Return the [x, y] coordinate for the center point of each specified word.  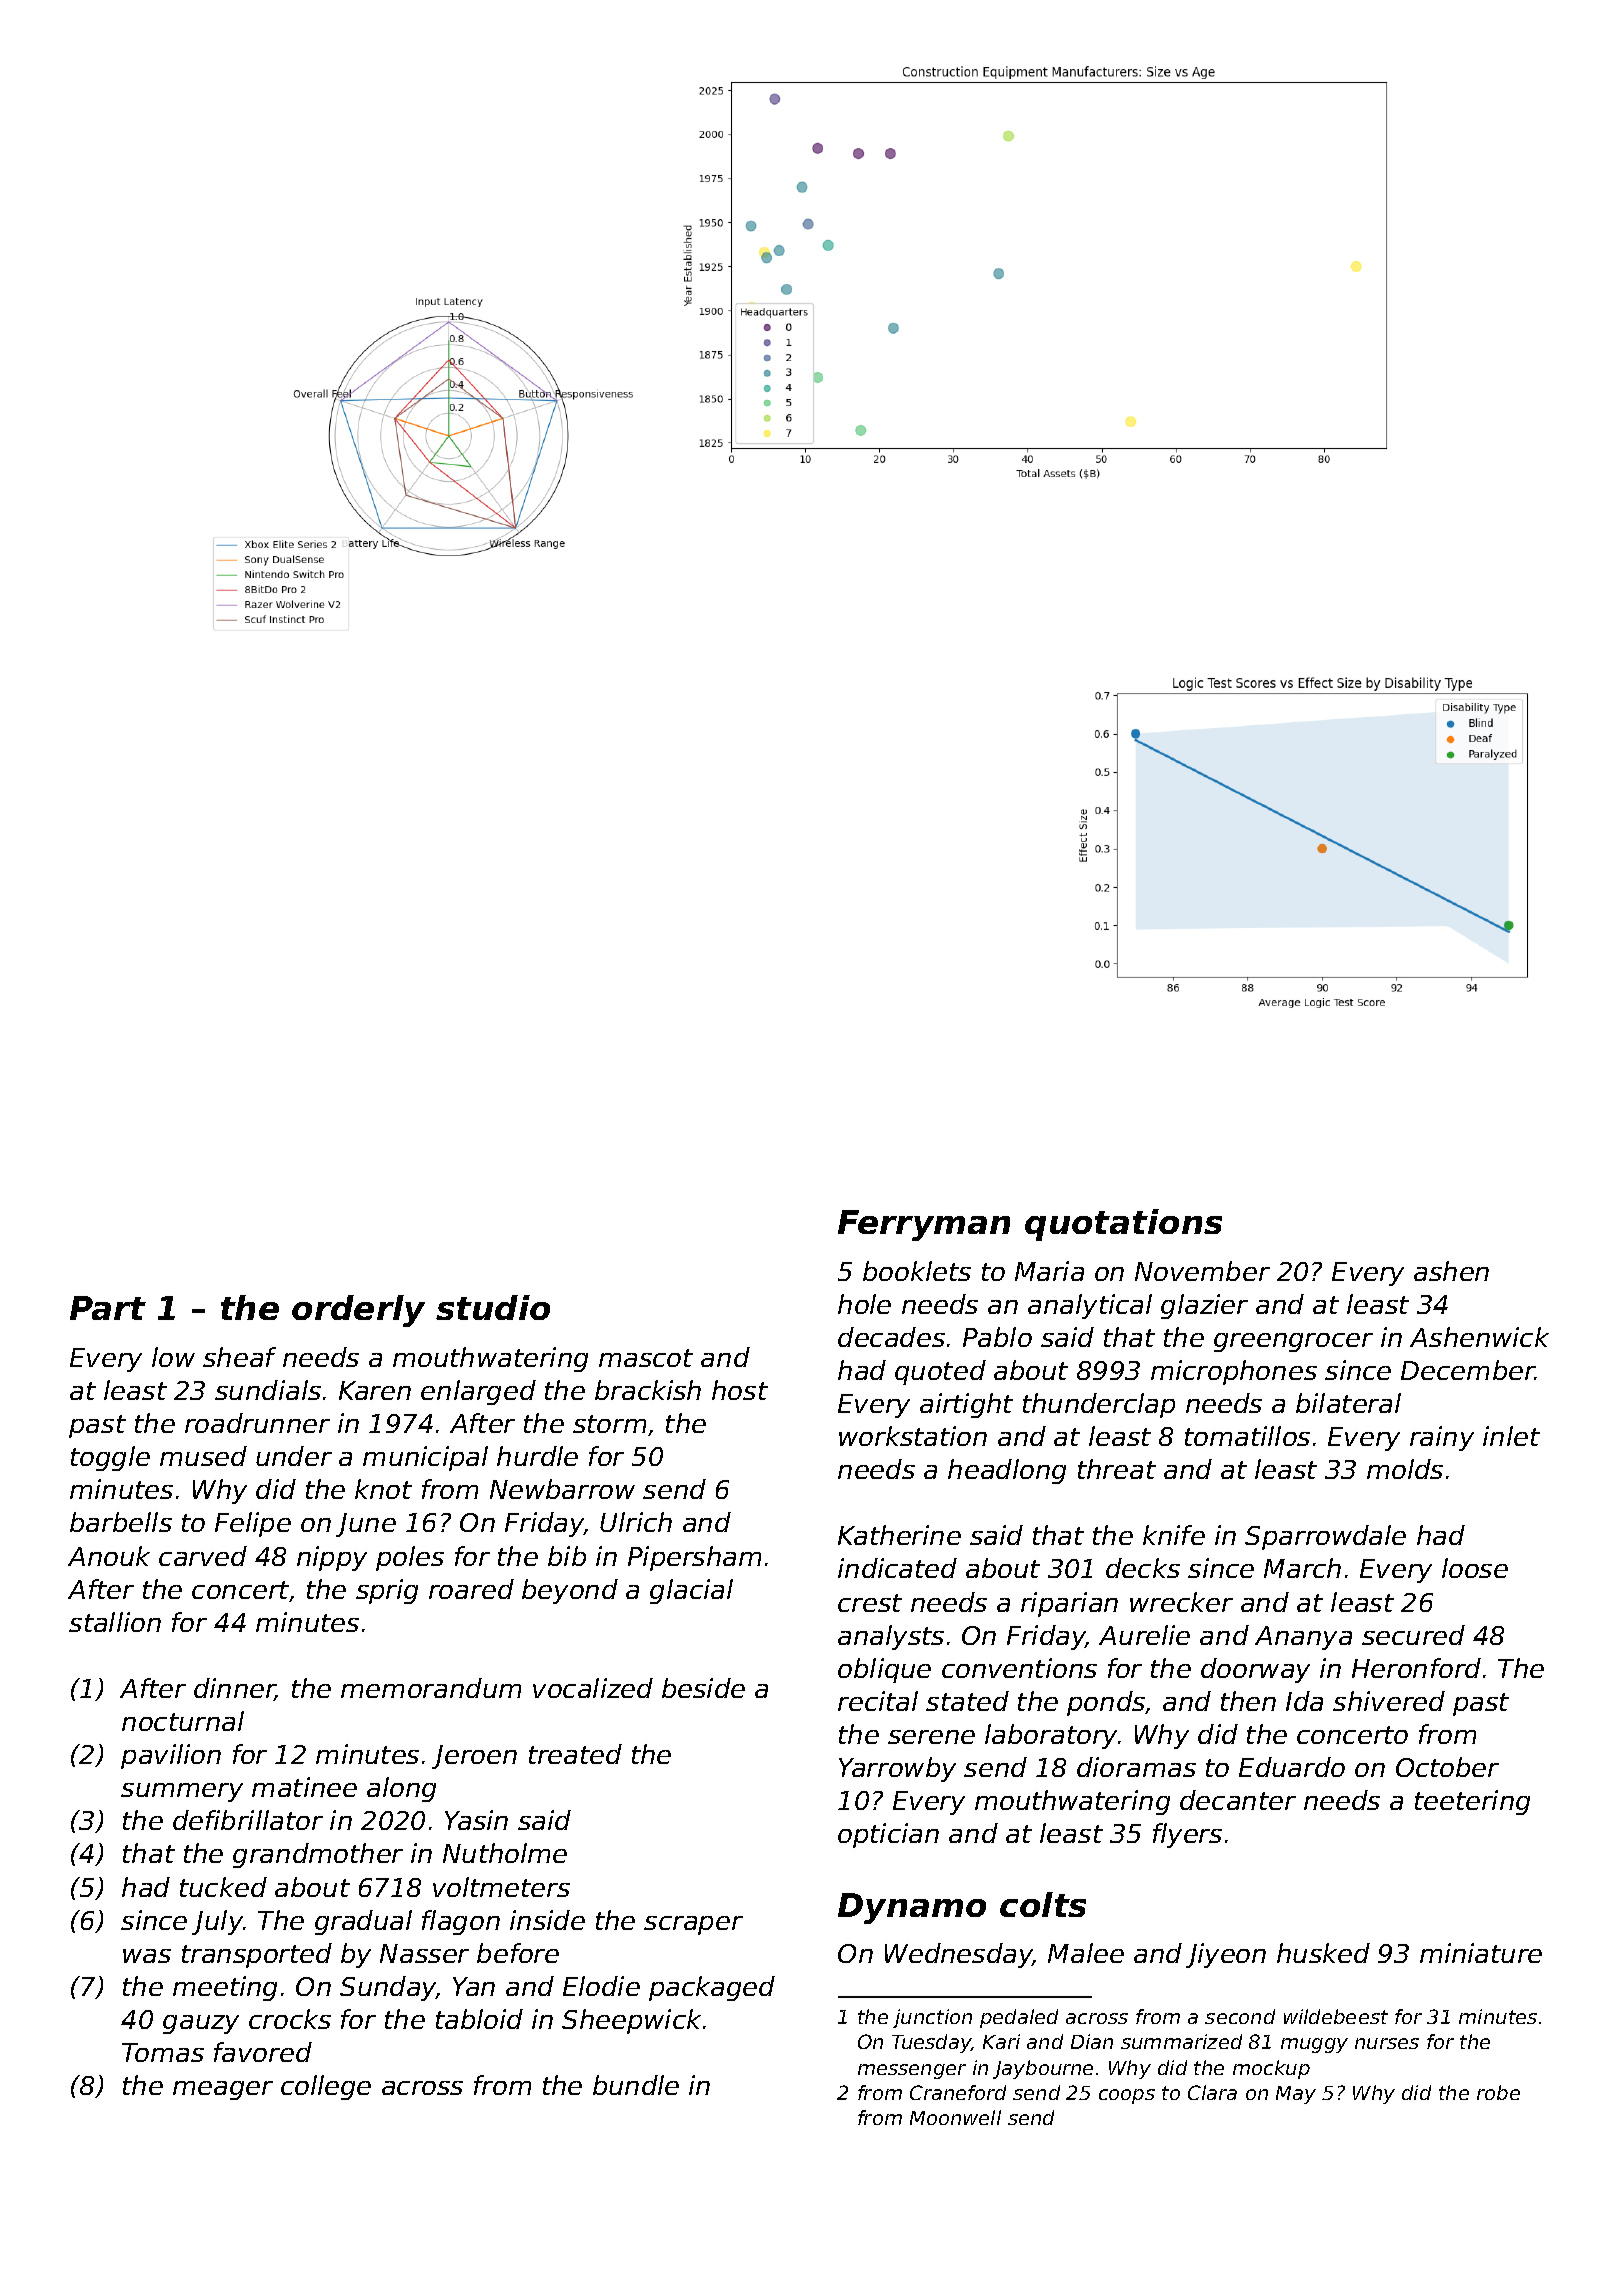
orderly [358, 1311]
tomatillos [1247, 1436]
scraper [693, 1925]
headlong [1007, 1471]
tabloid [479, 2019]
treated [575, 1754]
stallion [115, 1622]
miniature [1481, 1953]
